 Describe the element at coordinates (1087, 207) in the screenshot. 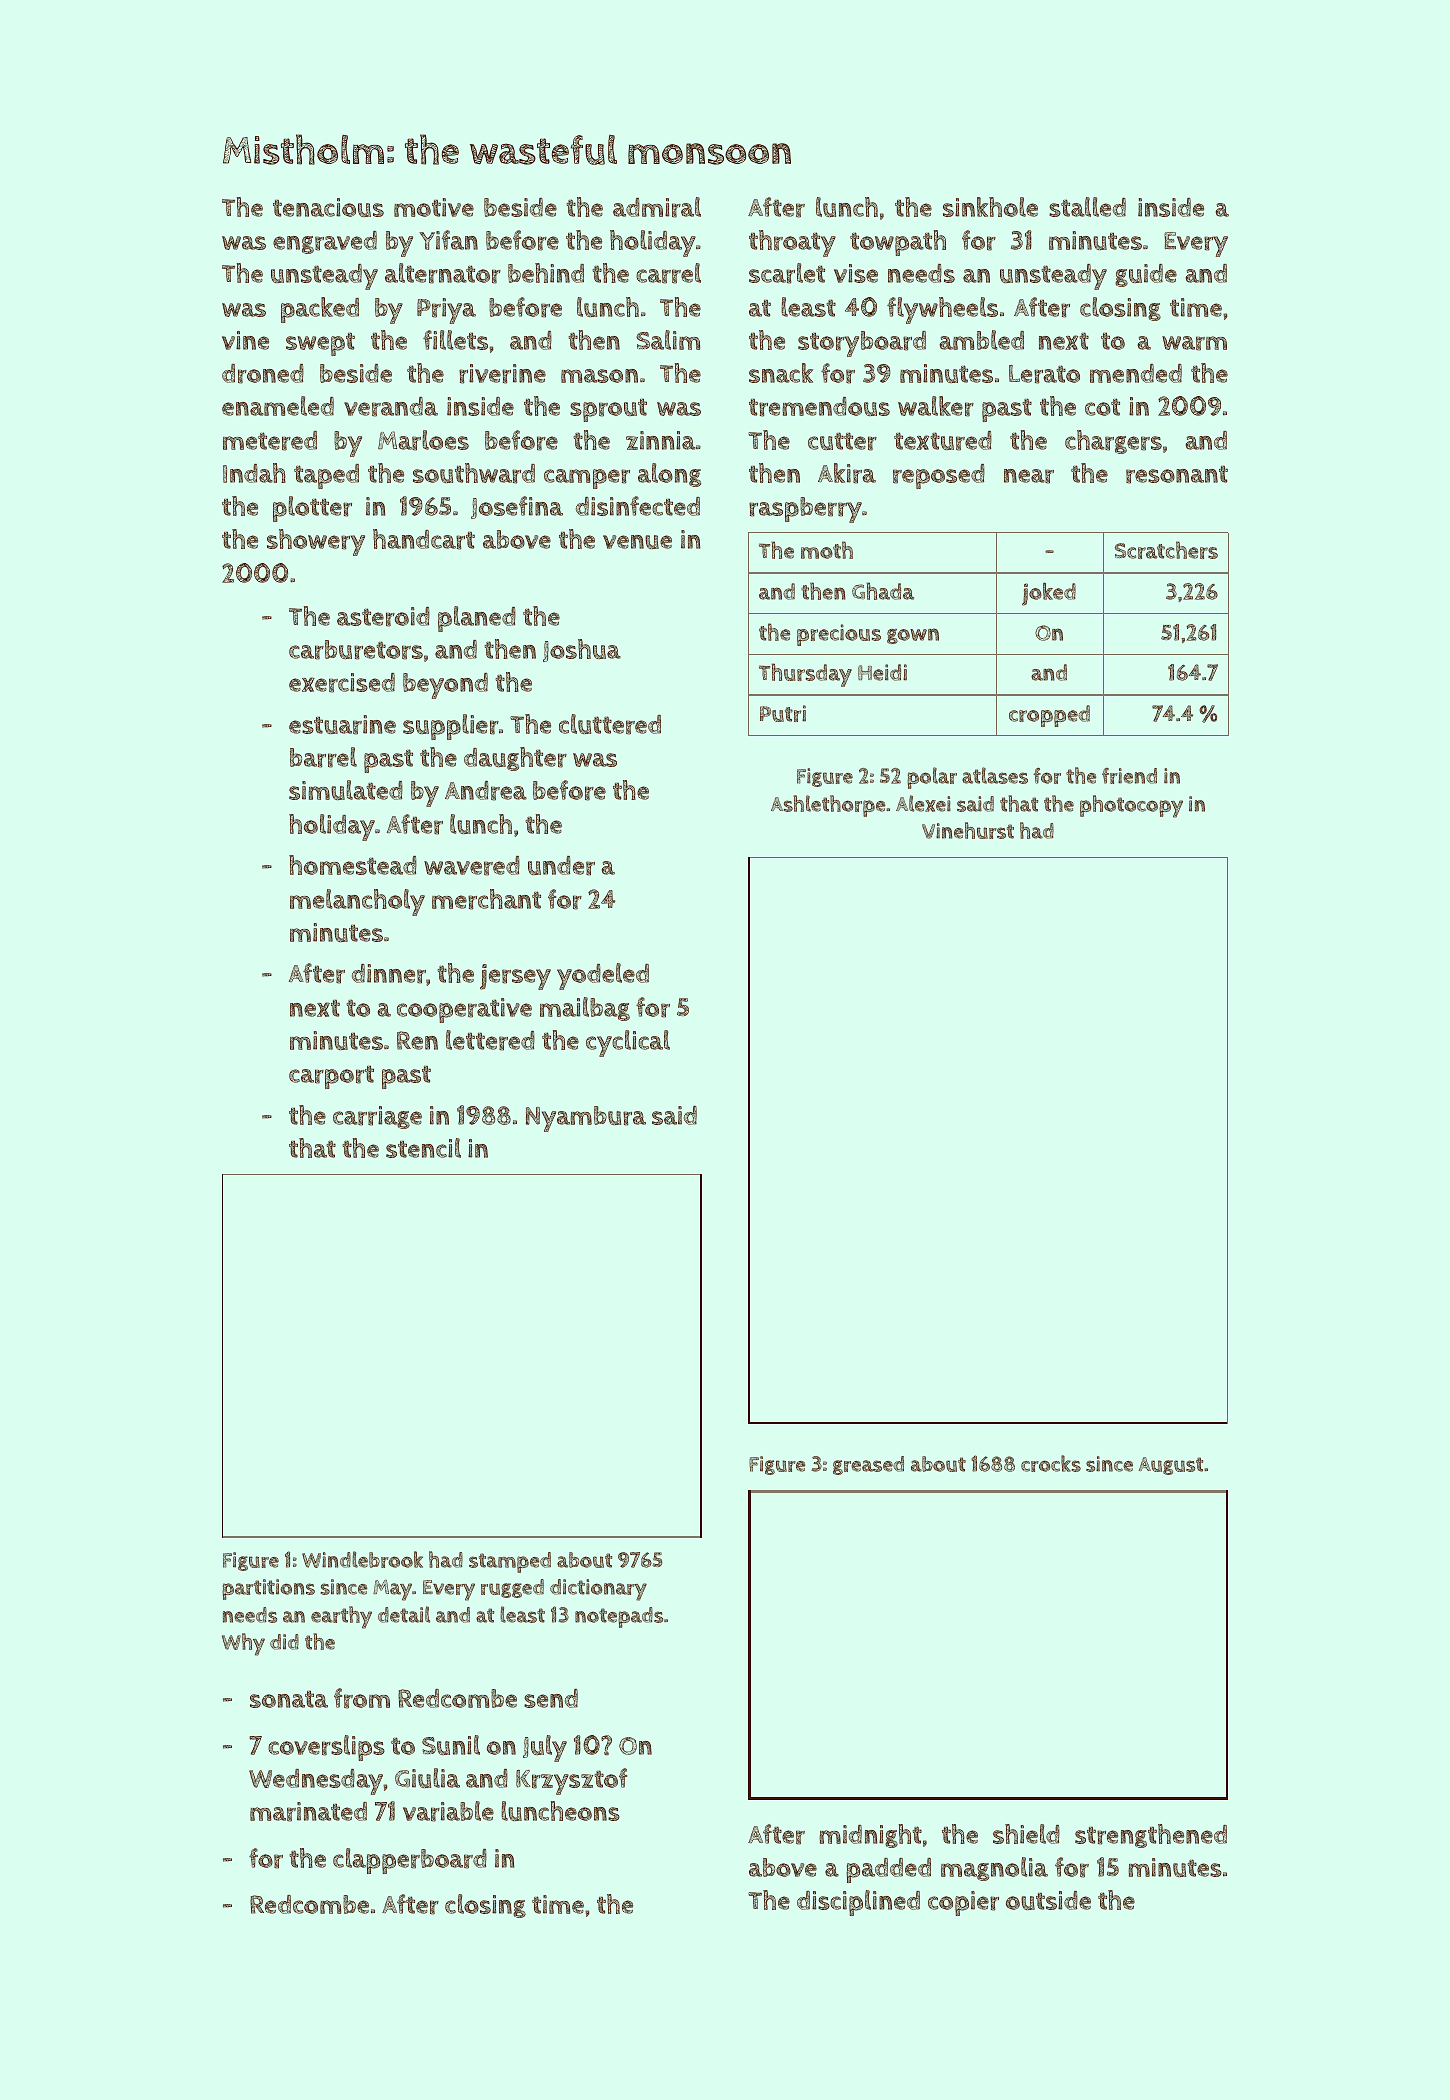

I see `stalled` at that location.
